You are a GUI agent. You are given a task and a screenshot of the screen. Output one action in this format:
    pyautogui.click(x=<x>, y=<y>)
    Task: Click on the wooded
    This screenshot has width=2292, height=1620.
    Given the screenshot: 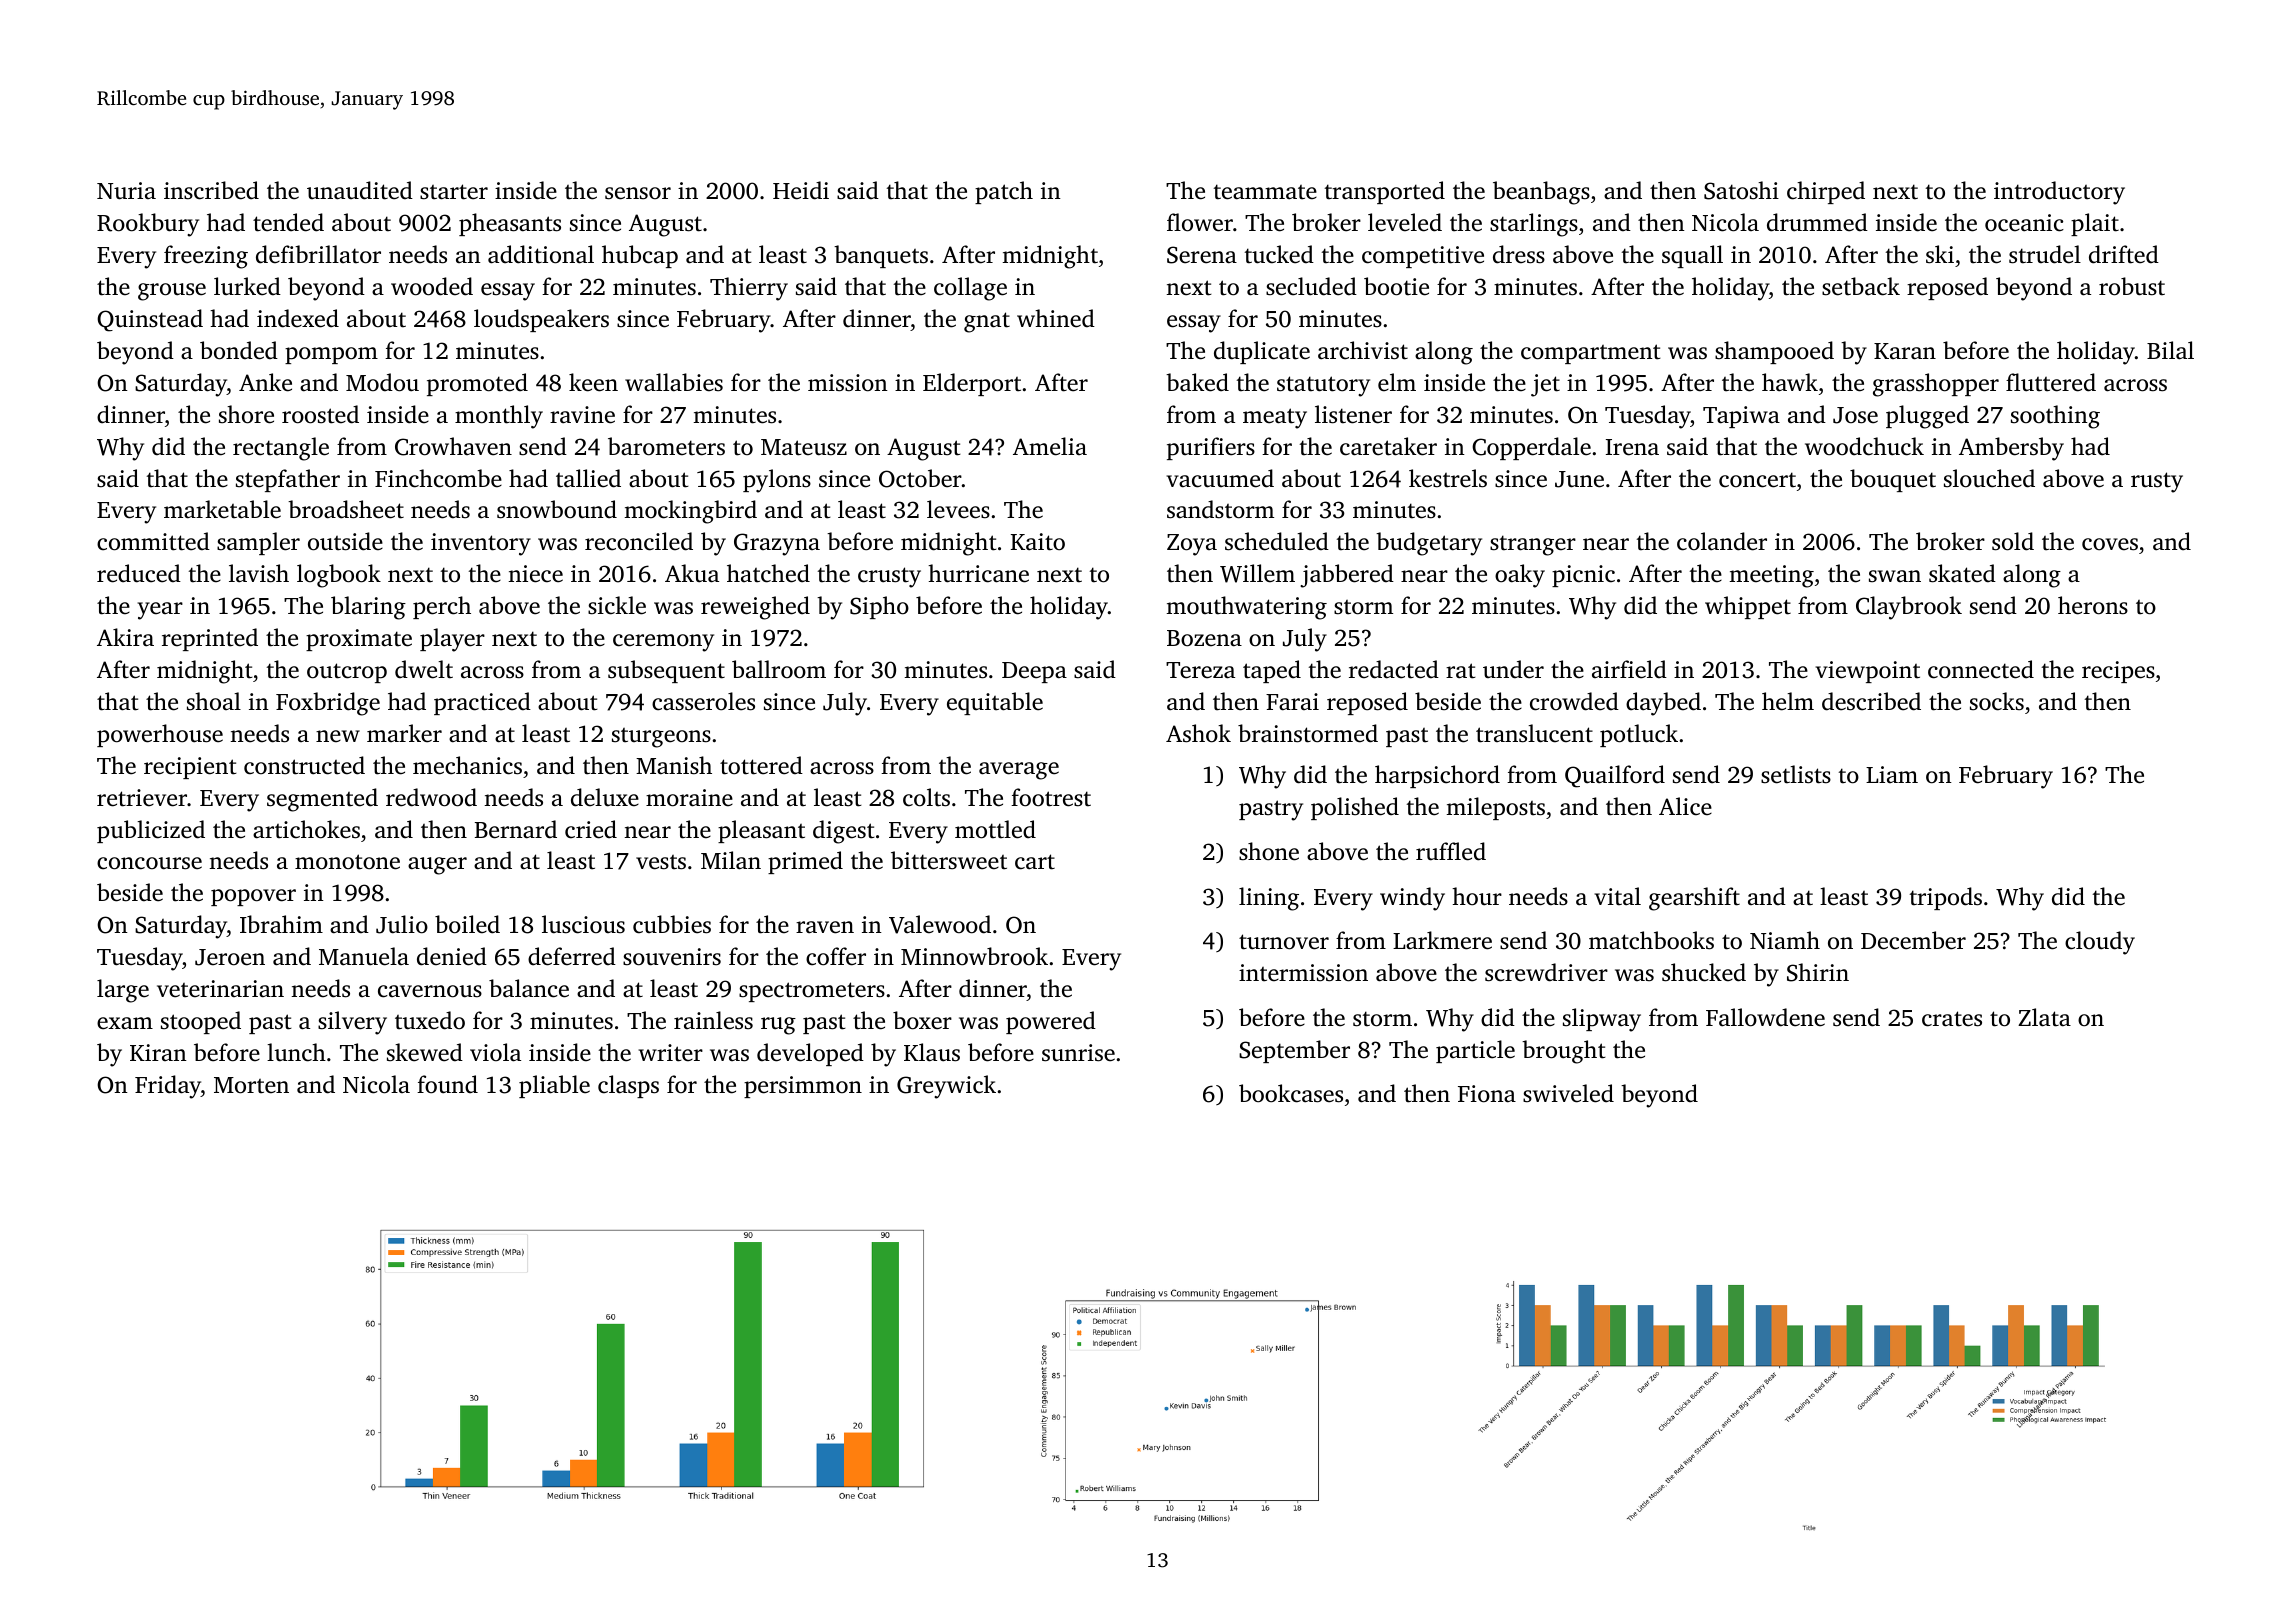 What is the action you would take?
    pyautogui.click(x=432, y=286)
